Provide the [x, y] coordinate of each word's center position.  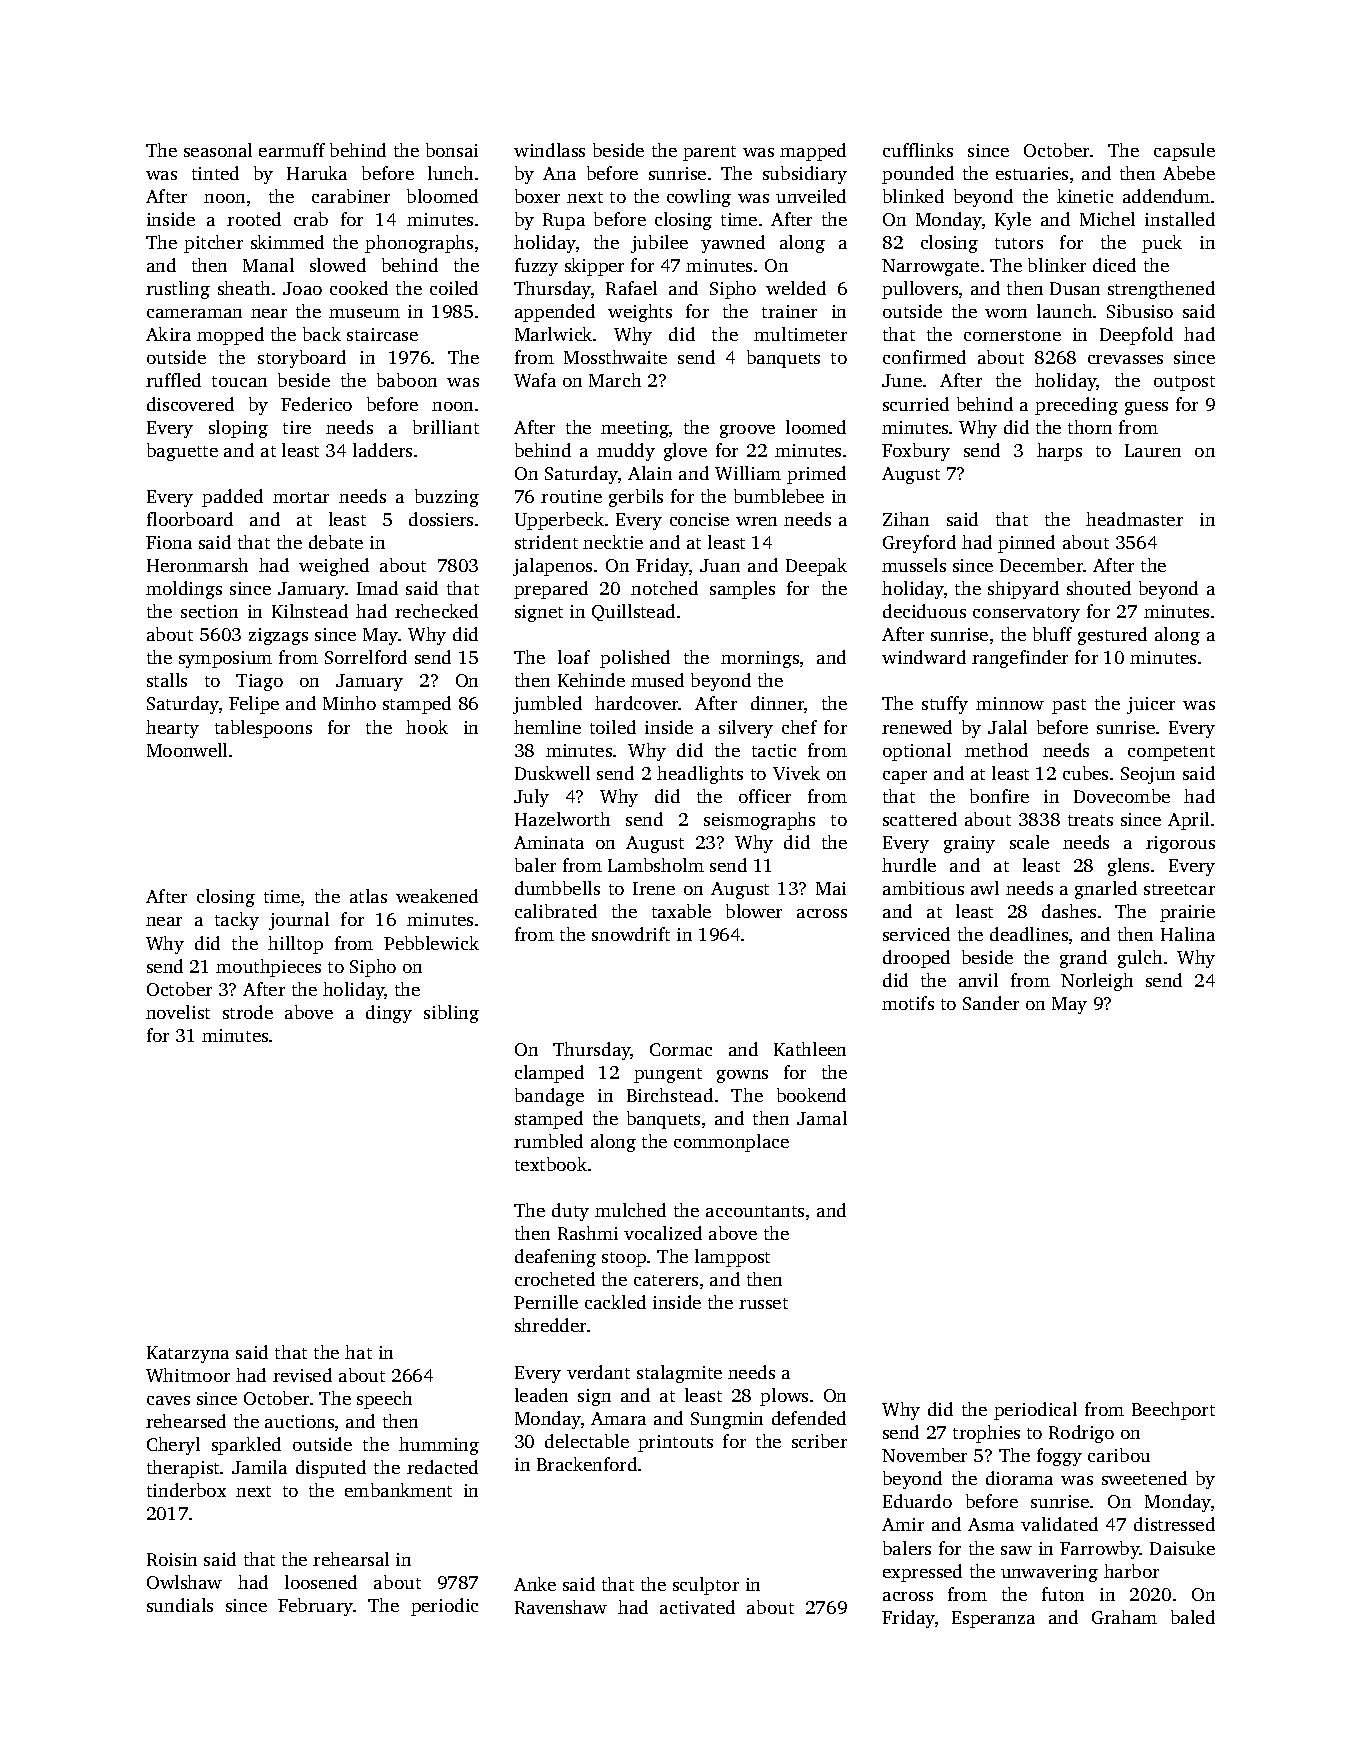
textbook [551, 1164]
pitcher [213, 244]
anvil [978, 980]
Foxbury [916, 452]
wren [756, 521]
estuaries [1032, 173]
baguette [182, 452]
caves [168, 1400]
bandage [549, 1097]
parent [709, 153]
